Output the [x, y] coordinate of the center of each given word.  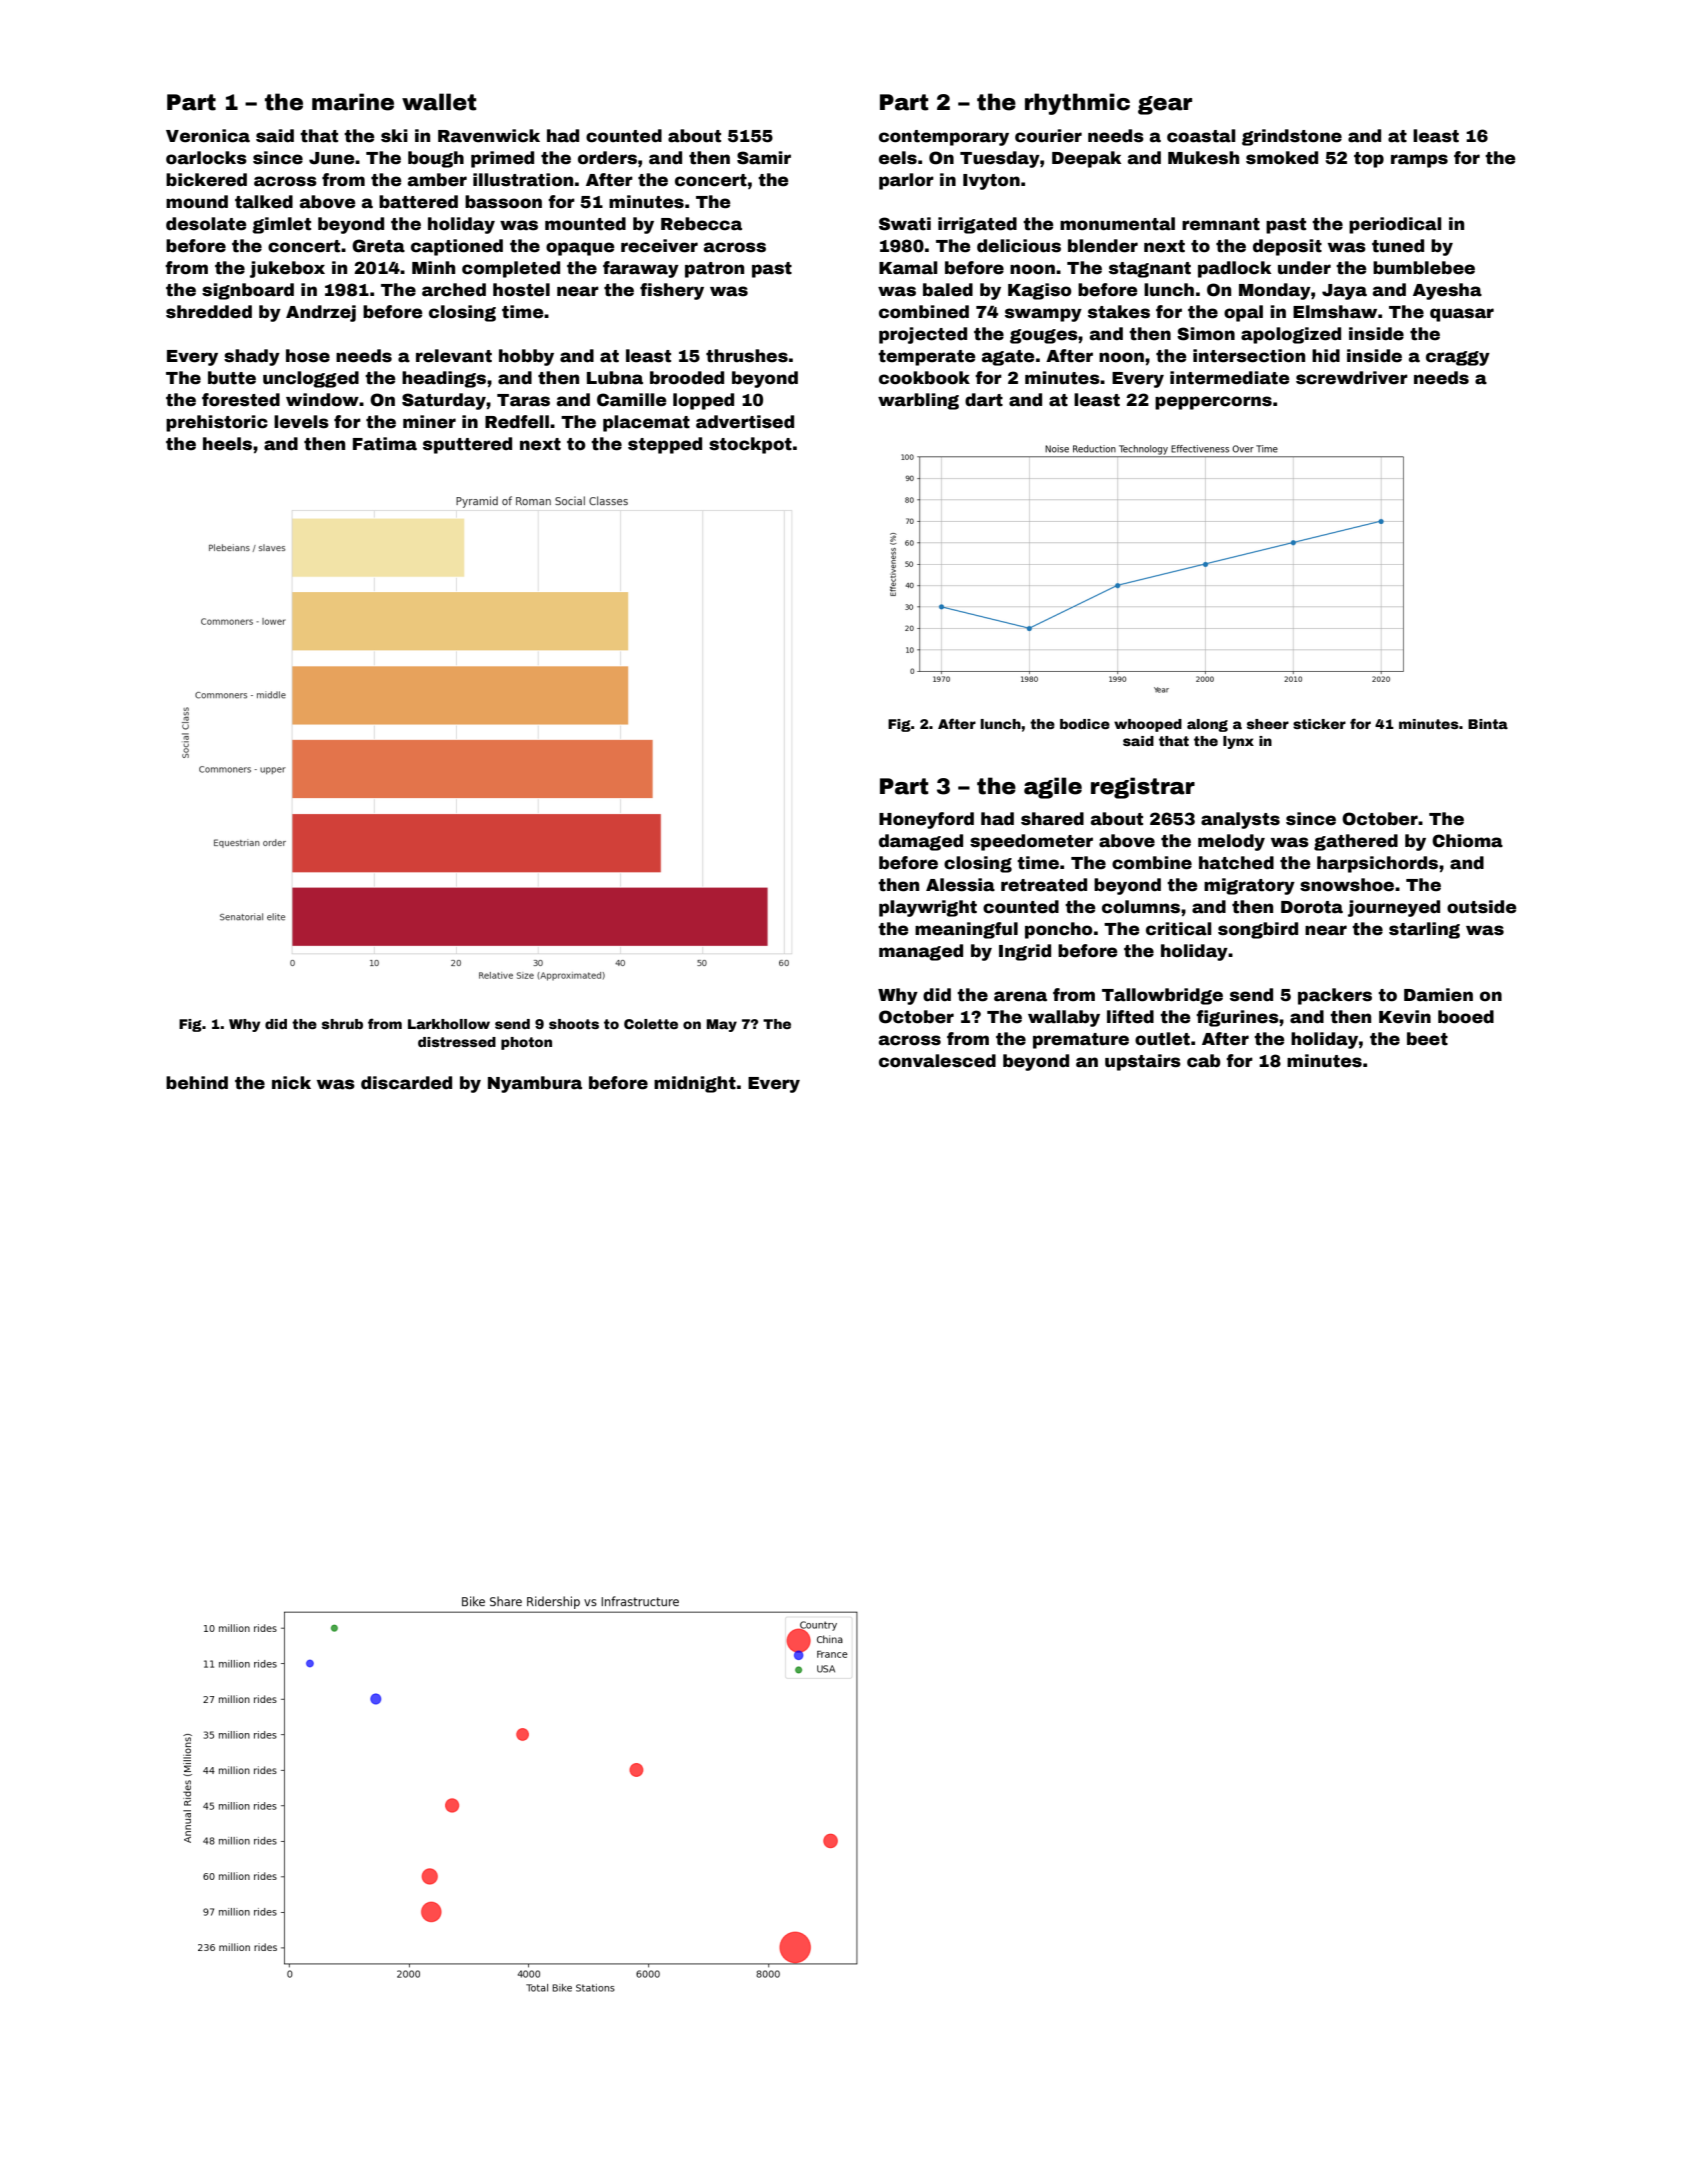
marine [353, 102]
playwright [928, 908]
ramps [1419, 161]
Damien [1438, 995]
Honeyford [926, 820]
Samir [764, 158]
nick [291, 1083]
